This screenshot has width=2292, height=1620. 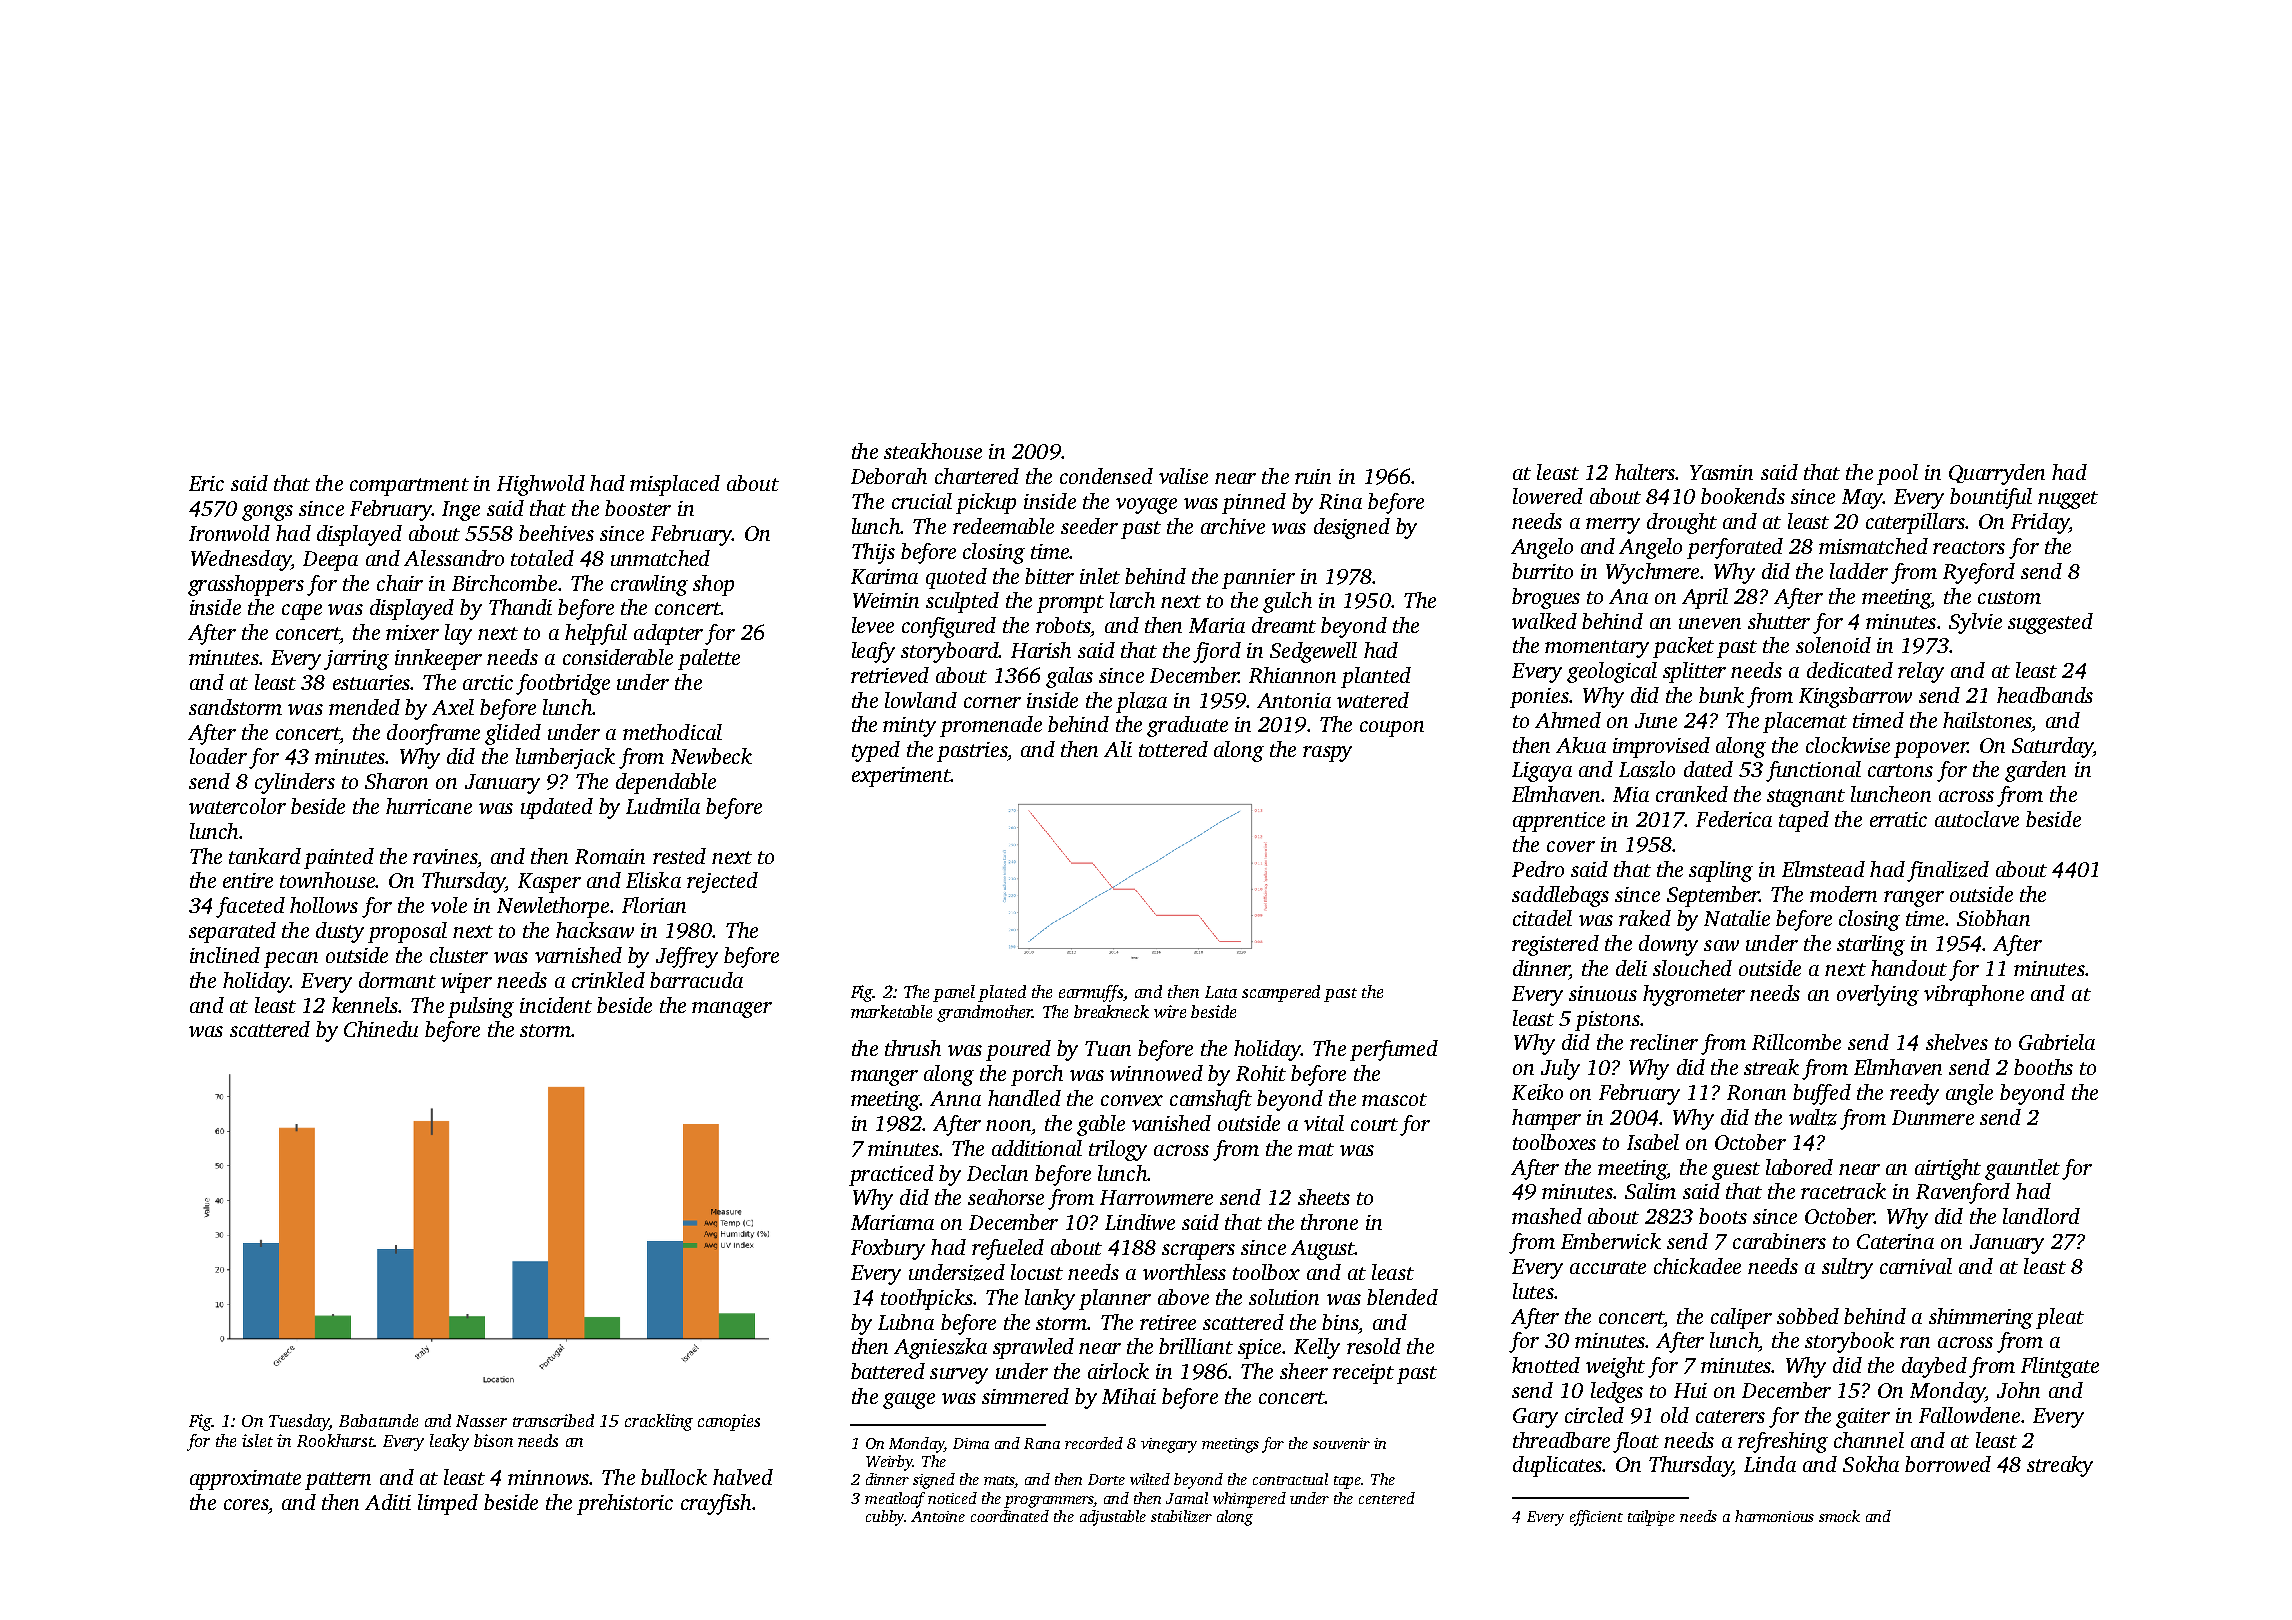 I want to click on Quarryden, so click(x=1997, y=474).
